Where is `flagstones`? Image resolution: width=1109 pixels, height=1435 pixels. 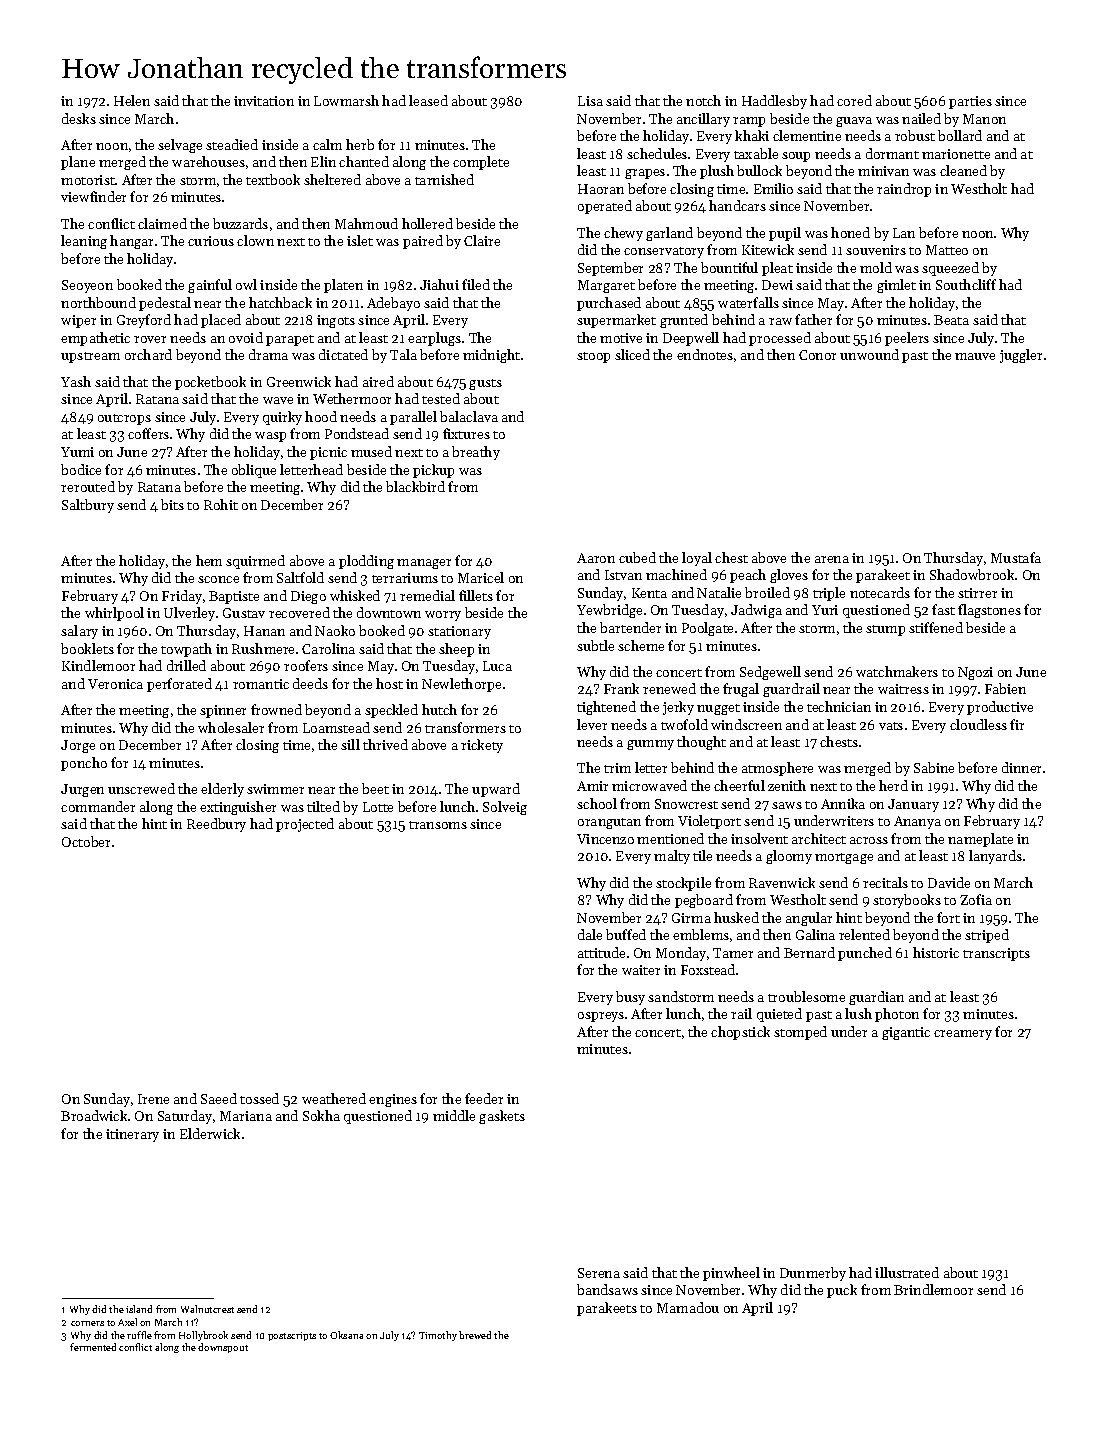
flagstones is located at coordinates (989, 611).
